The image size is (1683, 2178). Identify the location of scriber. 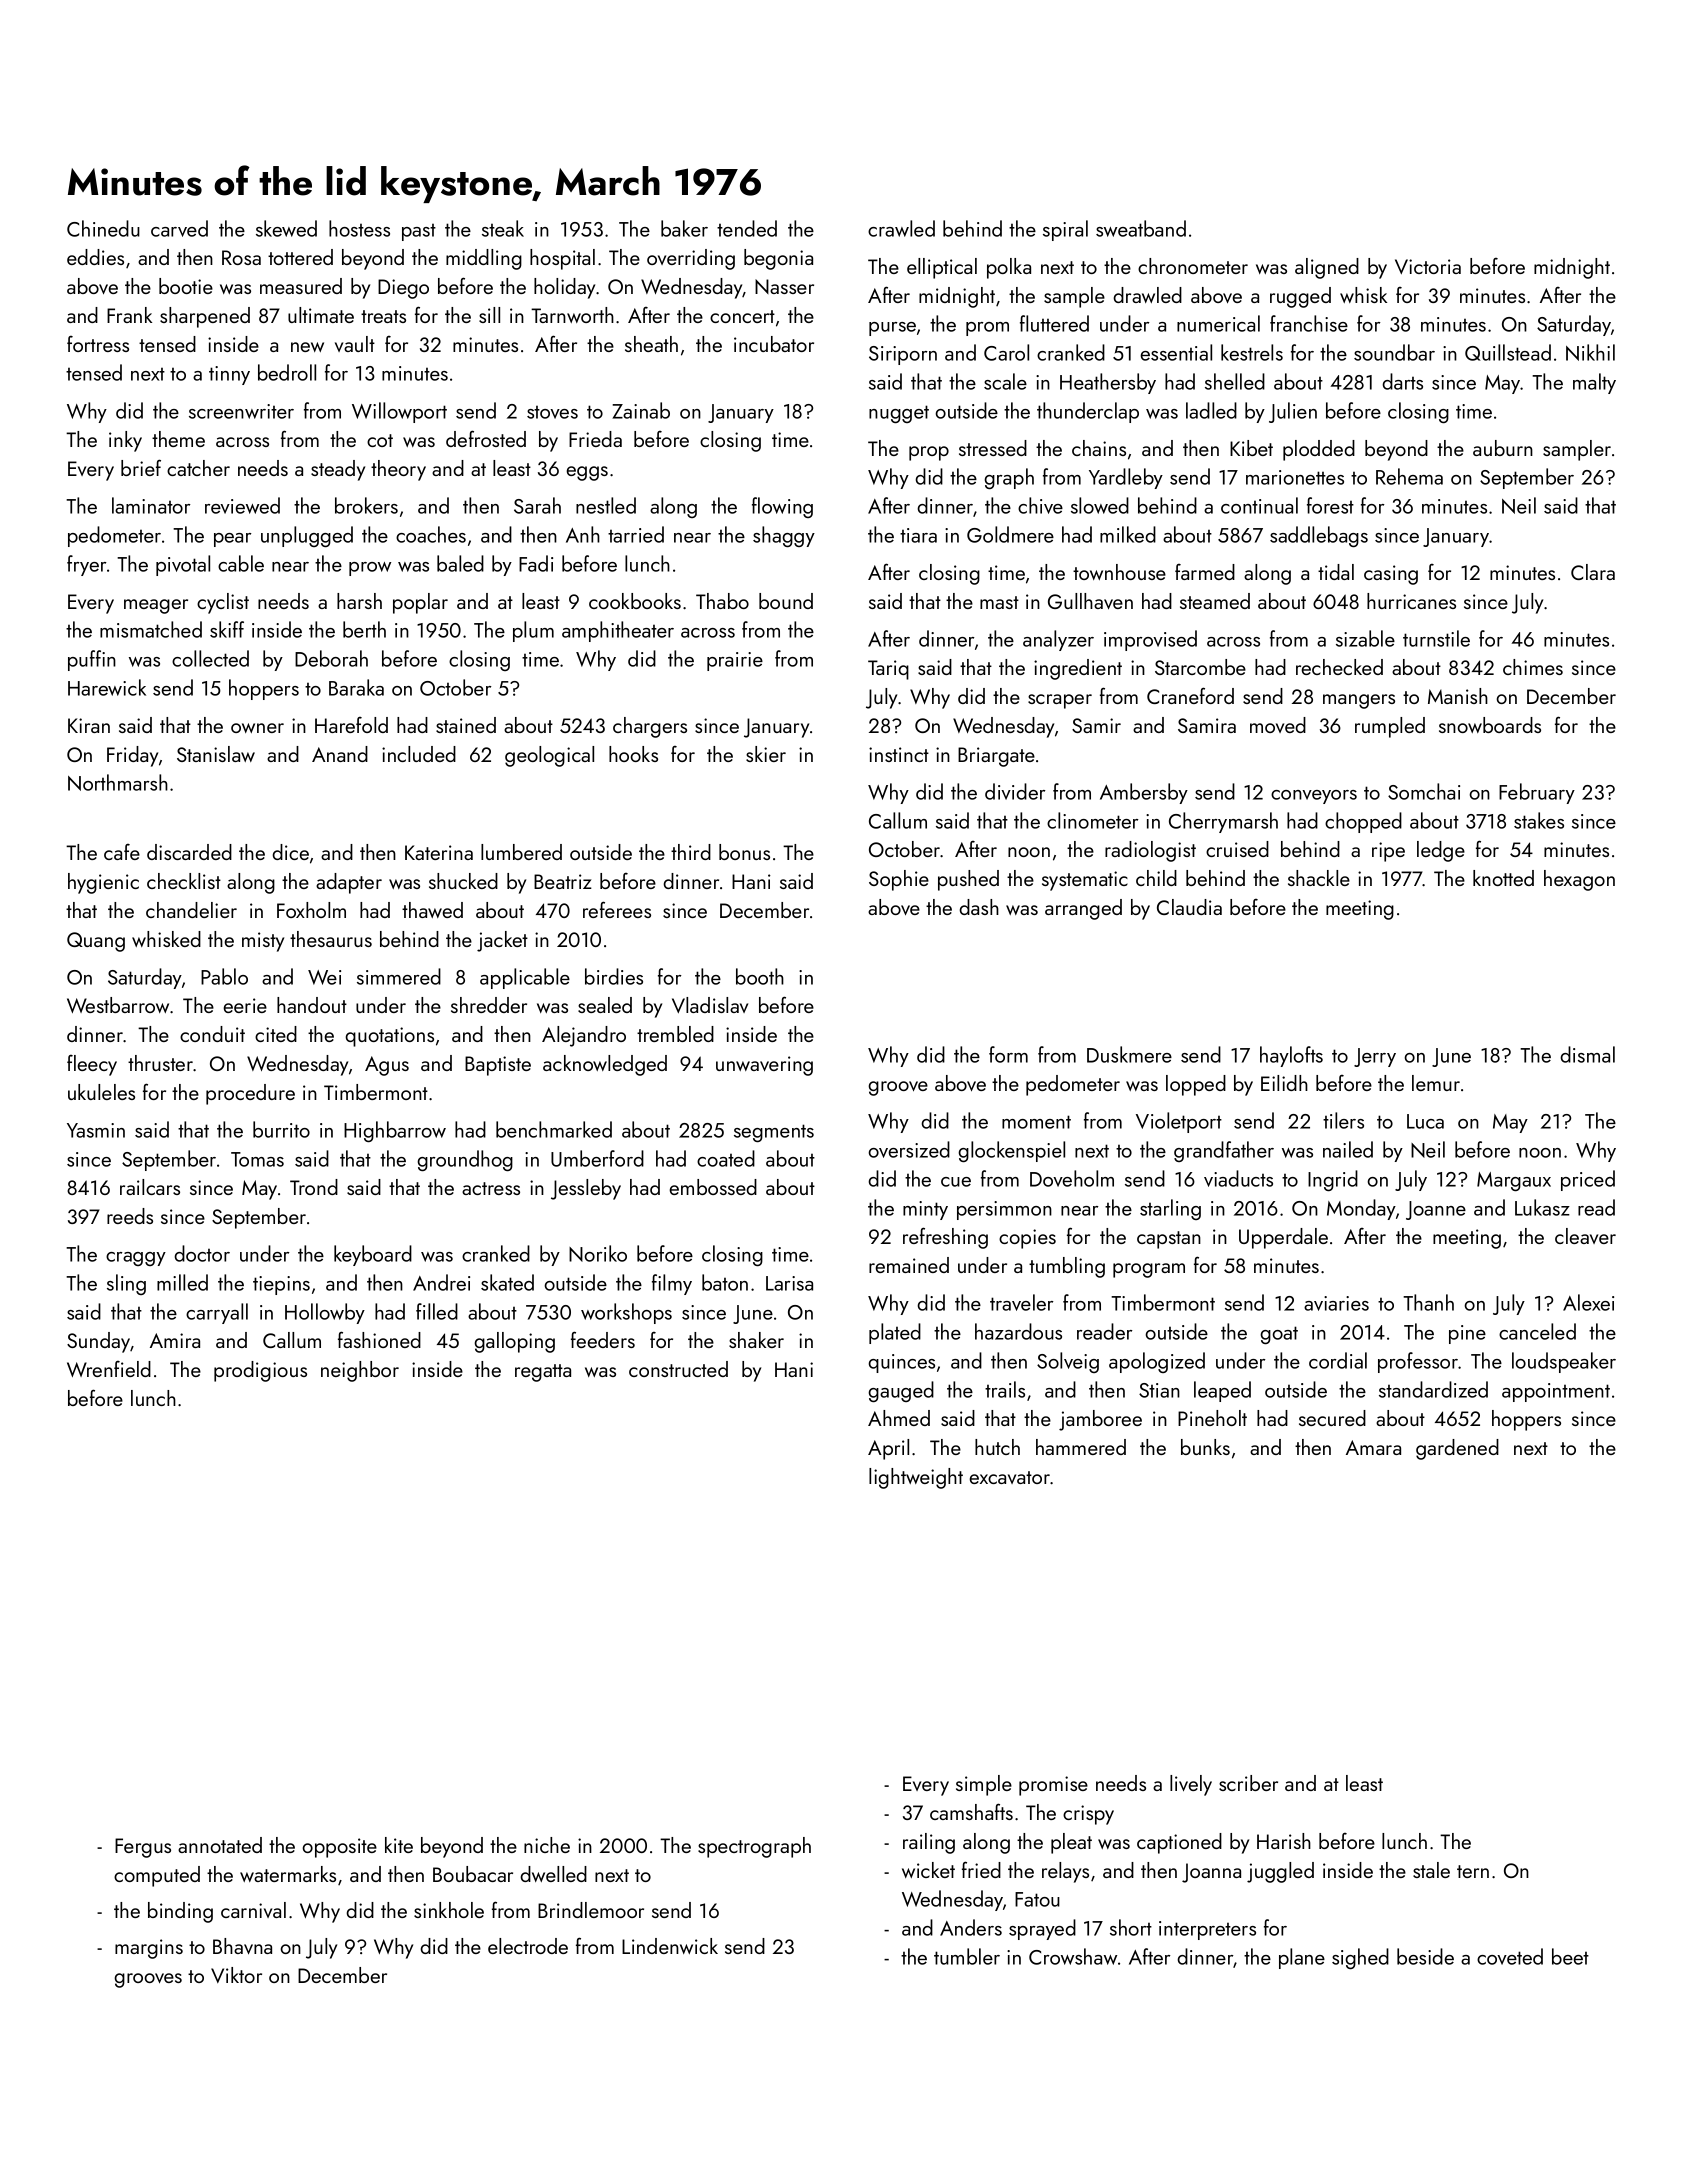
(1248, 1783).
